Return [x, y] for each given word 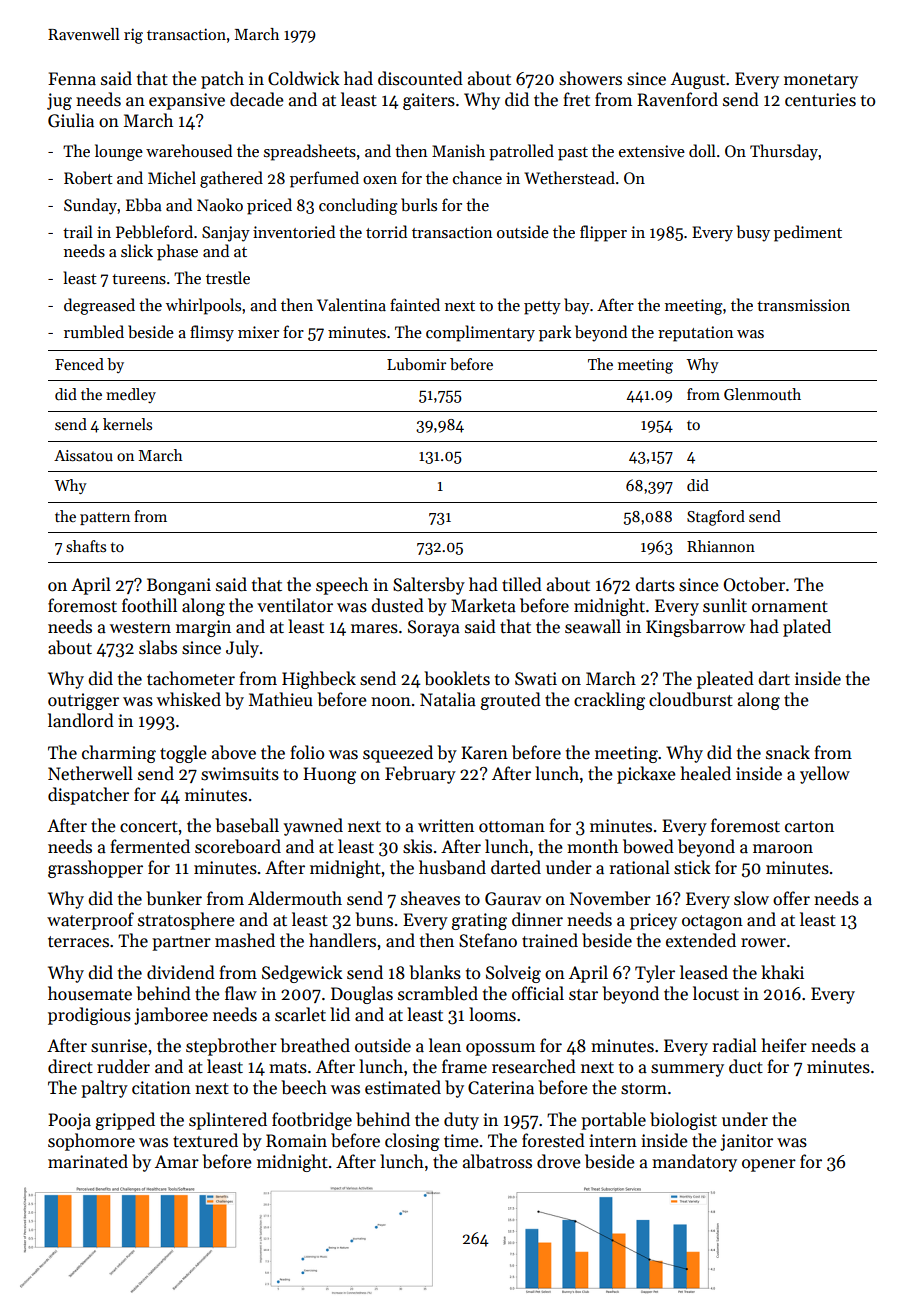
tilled [522, 584]
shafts [86, 546]
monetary [821, 81]
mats [288, 1068]
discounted [420, 78]
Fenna [72, 79]
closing [412, 1142]
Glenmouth [762, 394]
